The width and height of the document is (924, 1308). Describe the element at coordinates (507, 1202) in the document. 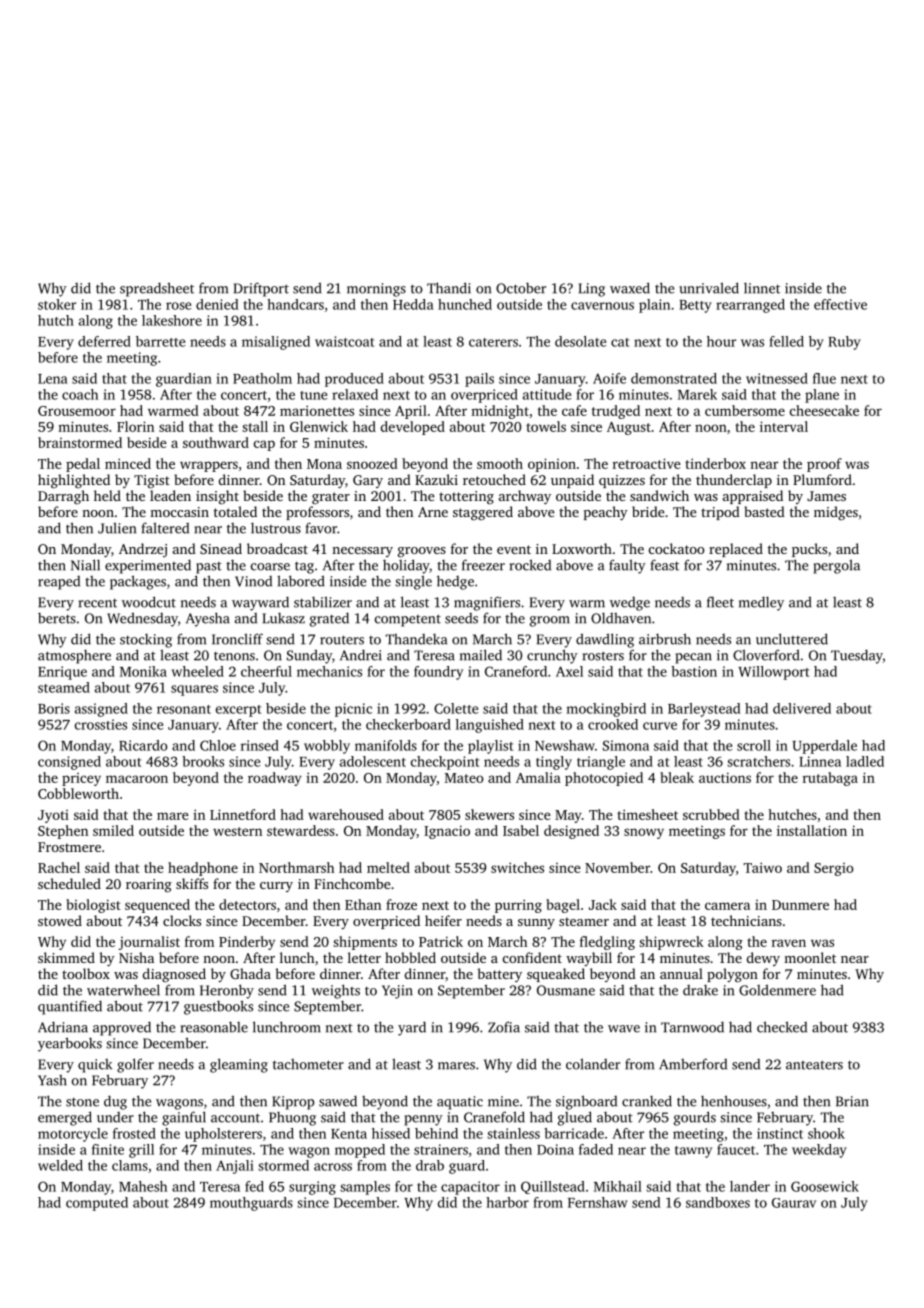

I see `harbor` at that location.
